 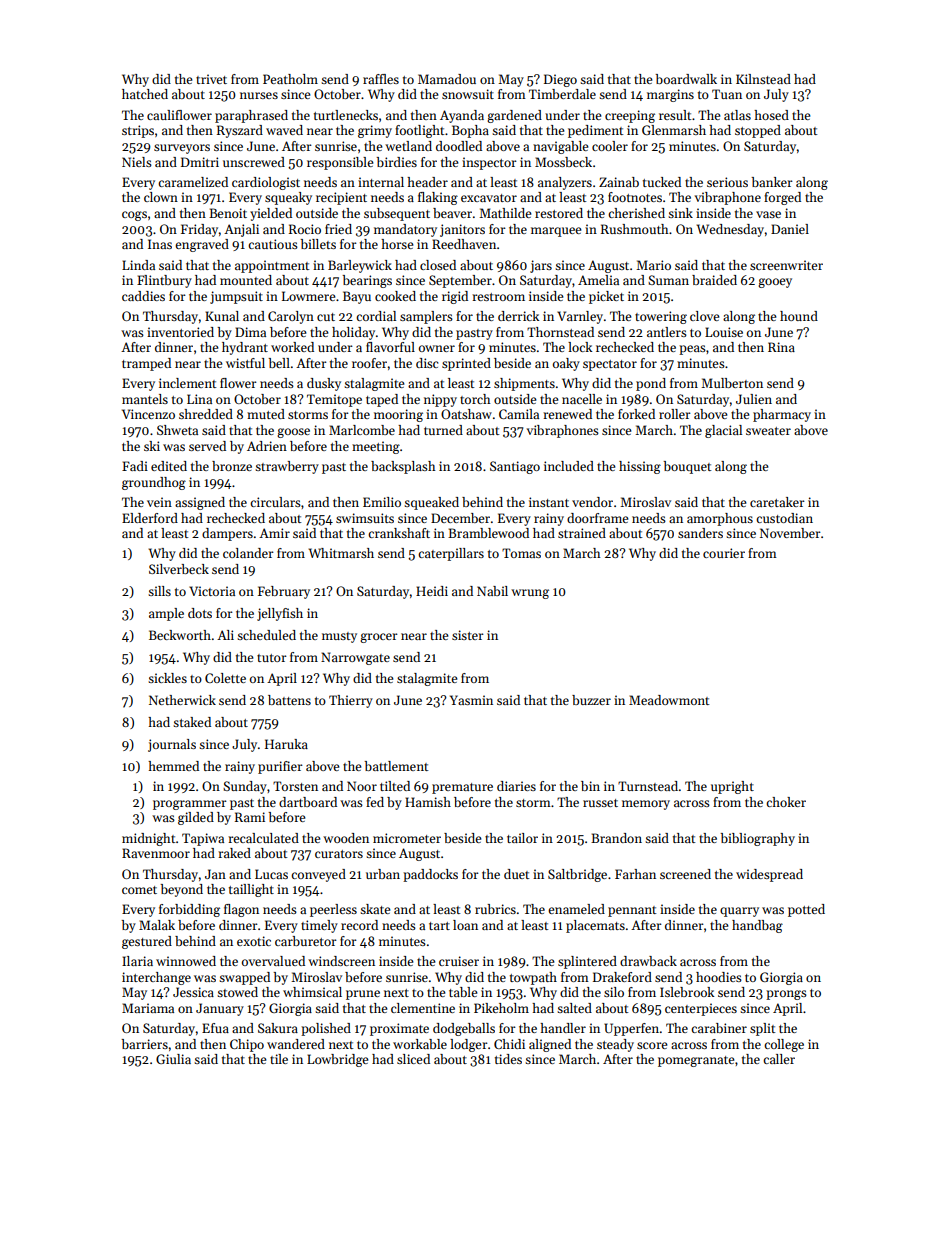 What do you see at coordinates (241, 910) in the screenshot?
I see `flagon` at bounding box center [241, 910].
